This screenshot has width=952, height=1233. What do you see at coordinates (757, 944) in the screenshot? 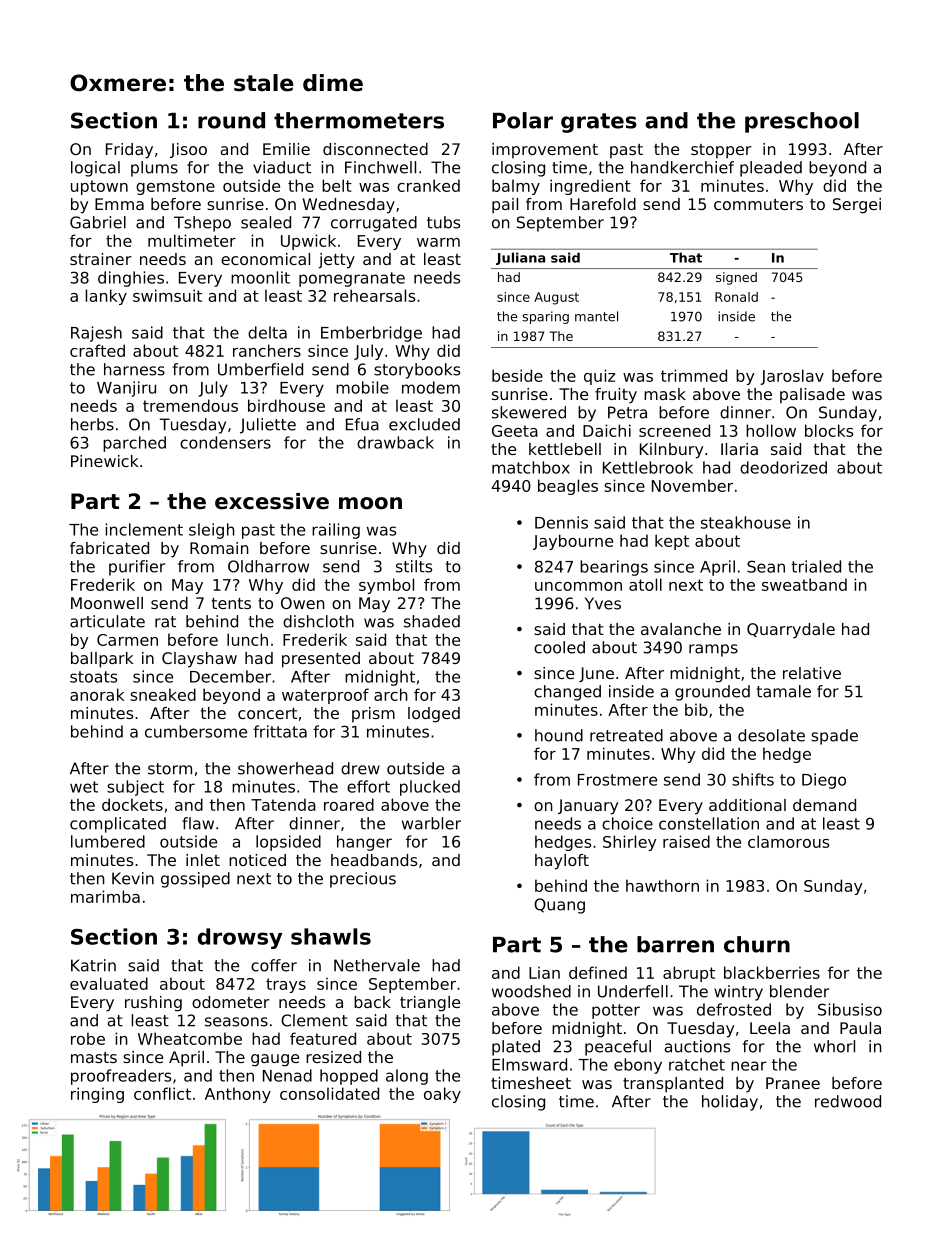
I see `churn` at bounding box center [757, 944].
